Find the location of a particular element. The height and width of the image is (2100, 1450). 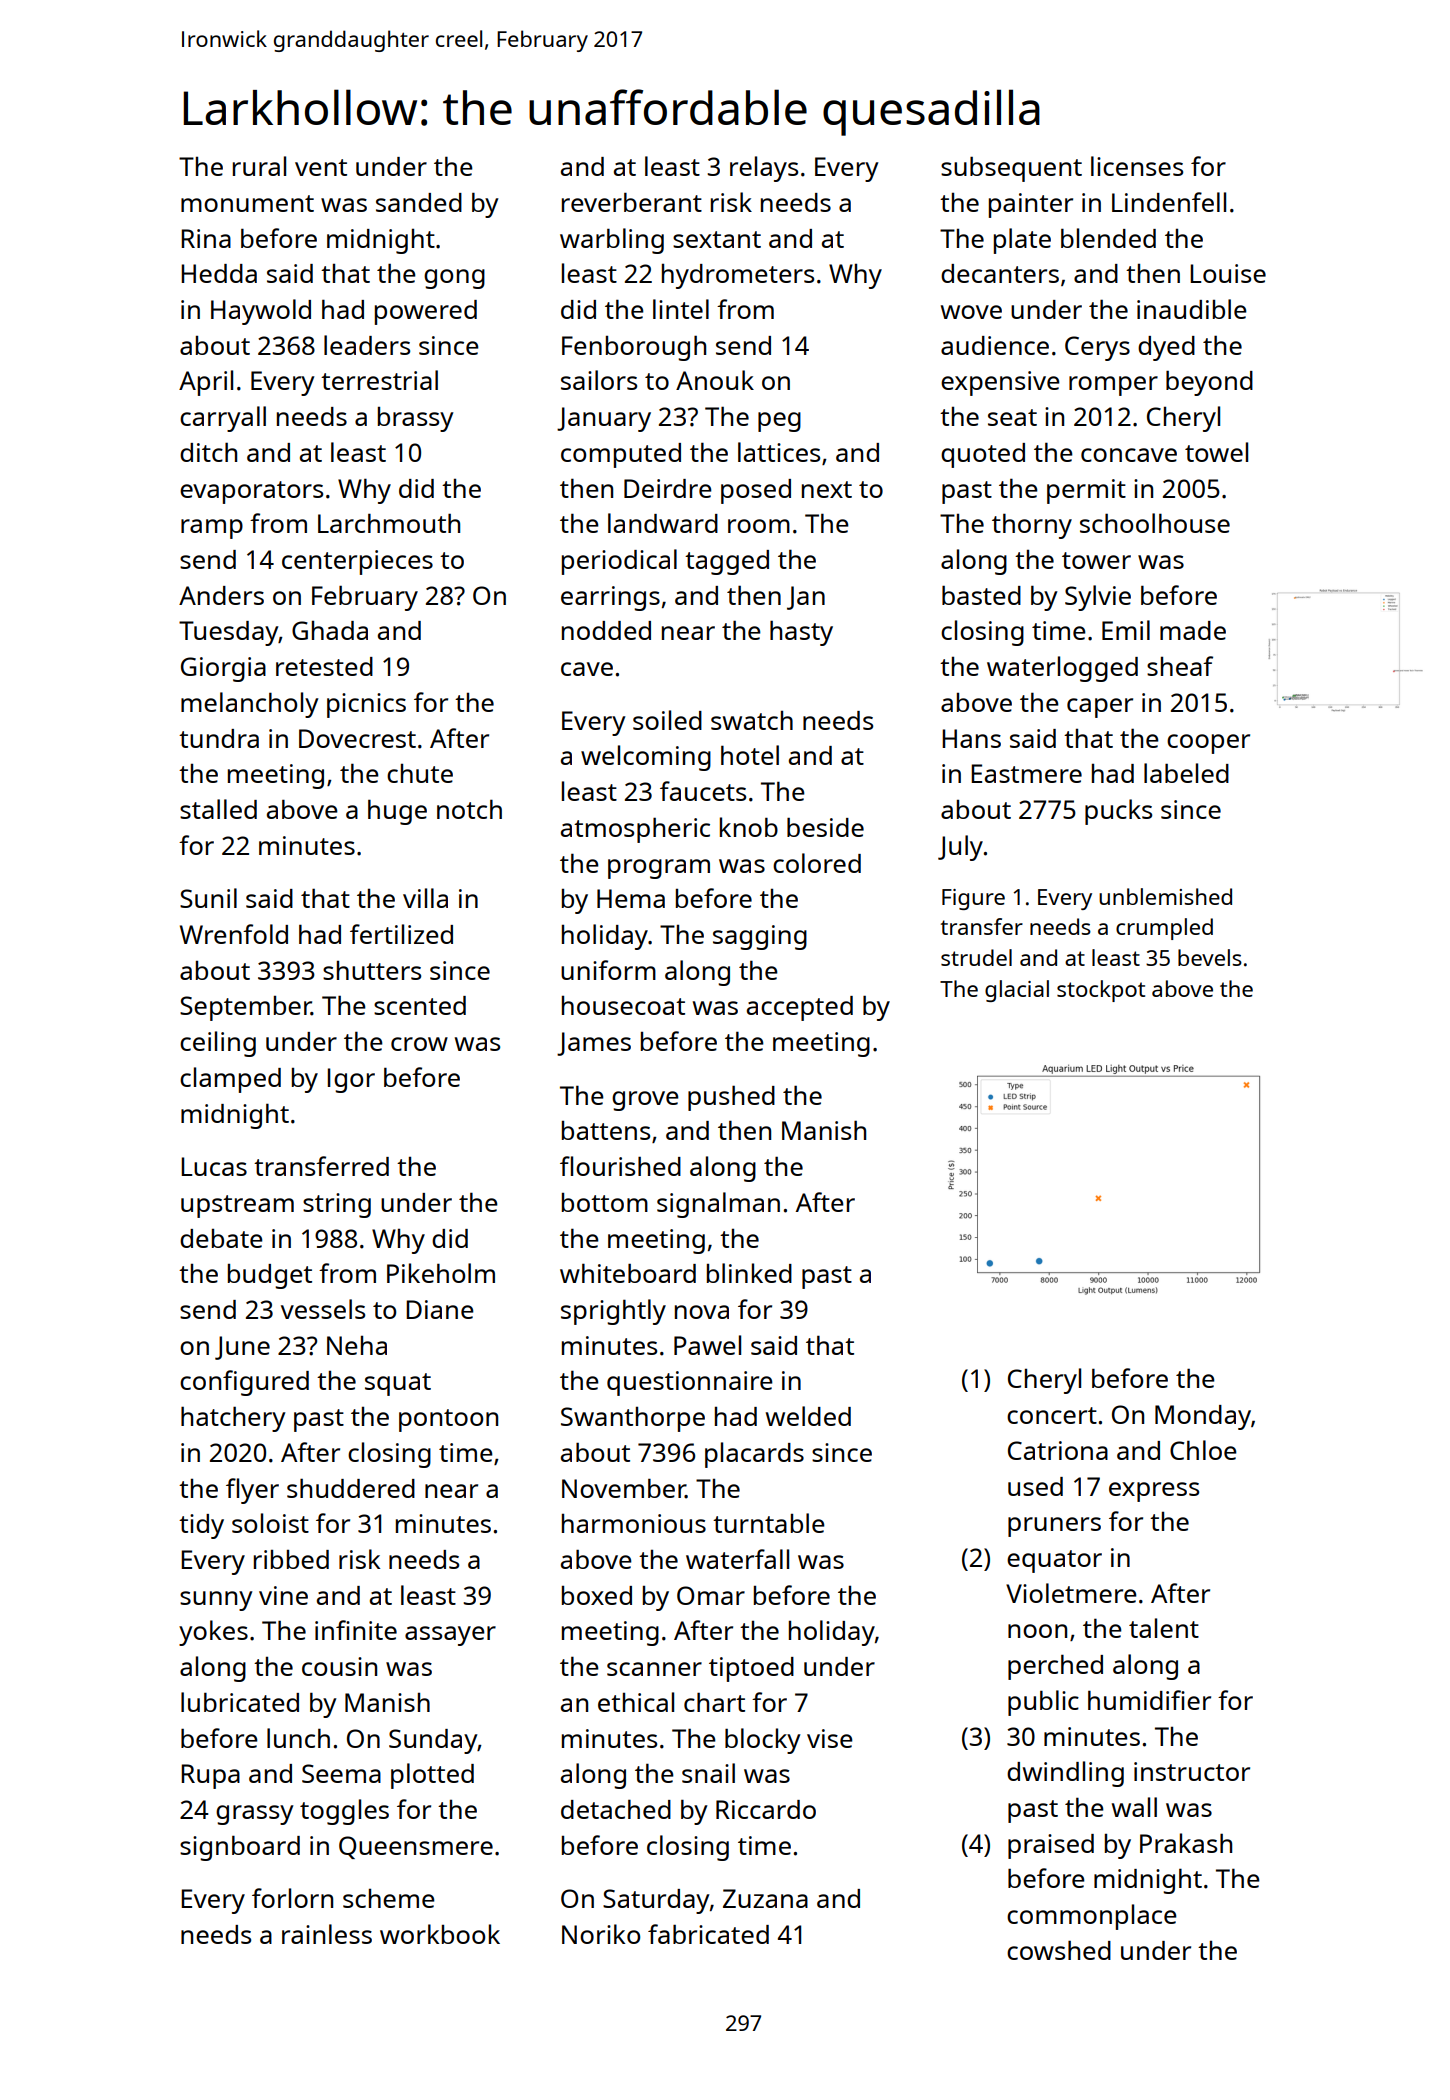

sagging is located at coordinates (760, 937).
